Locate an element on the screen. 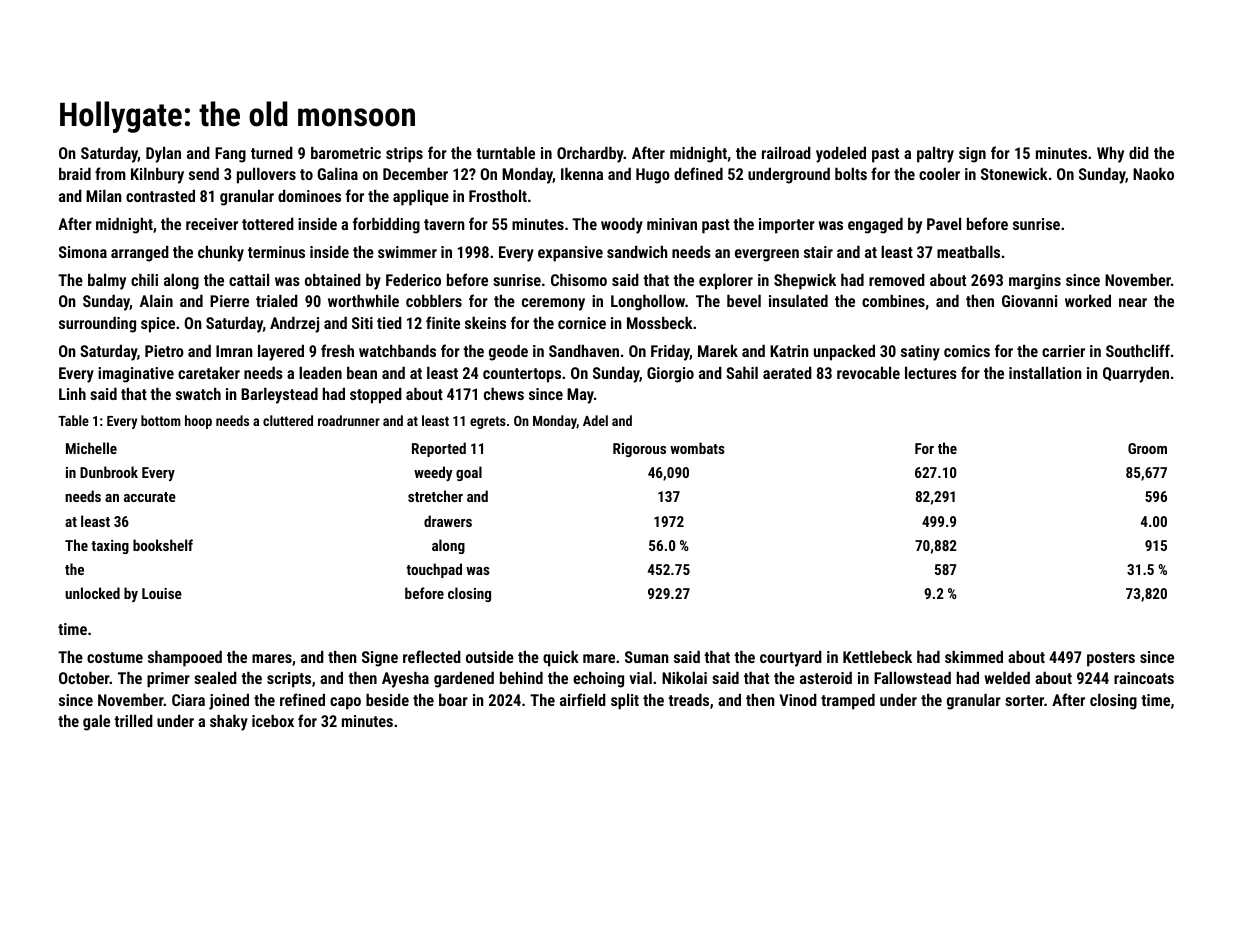 The image size is (1233, 952). wombats is located at coordinates (697, 448).
